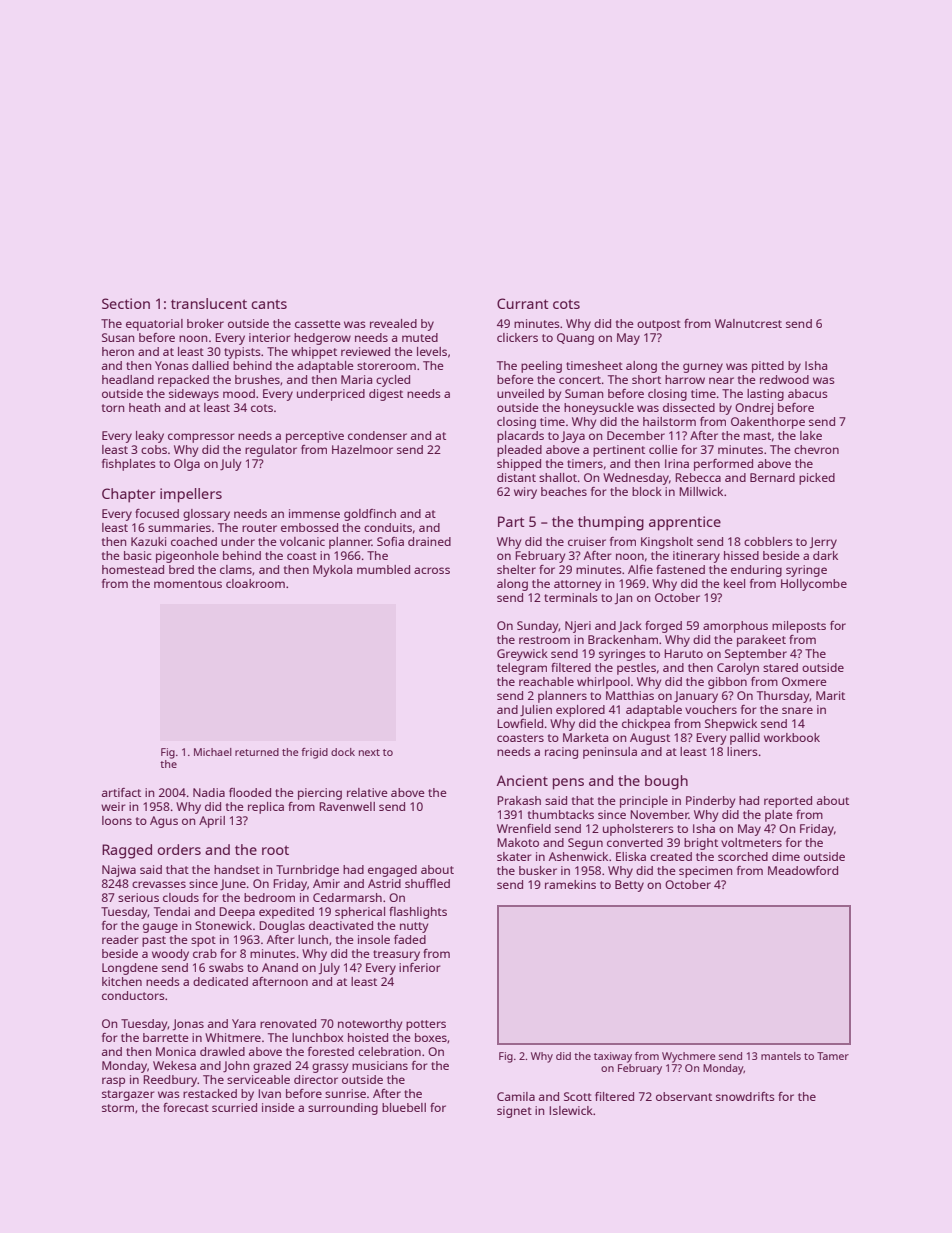 Image resolution: width=952 pixels, height=1233 pixels. I want to click on embossed, so click(309, 527).
